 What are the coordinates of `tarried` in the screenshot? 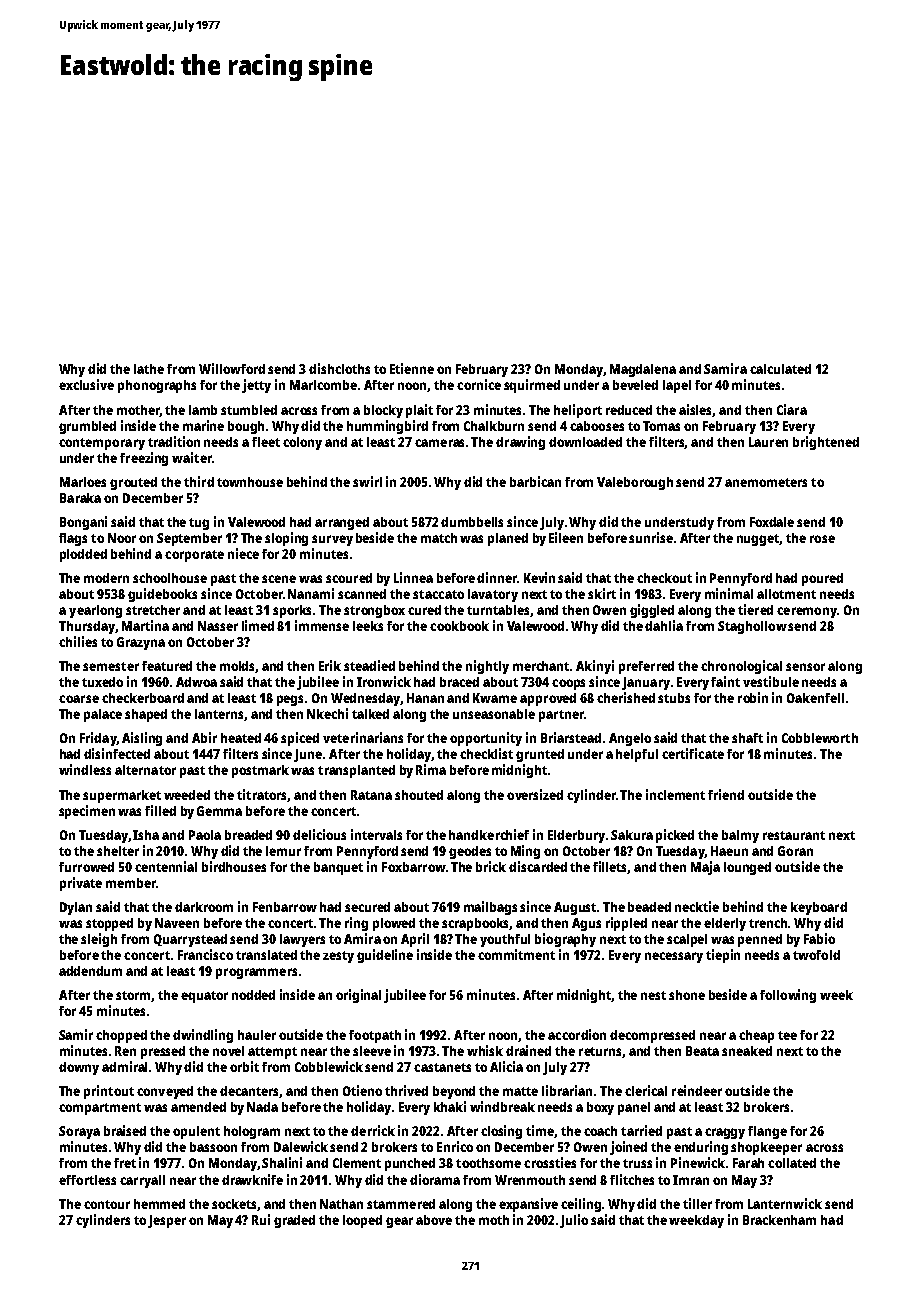 It's located at (641, 1130).
